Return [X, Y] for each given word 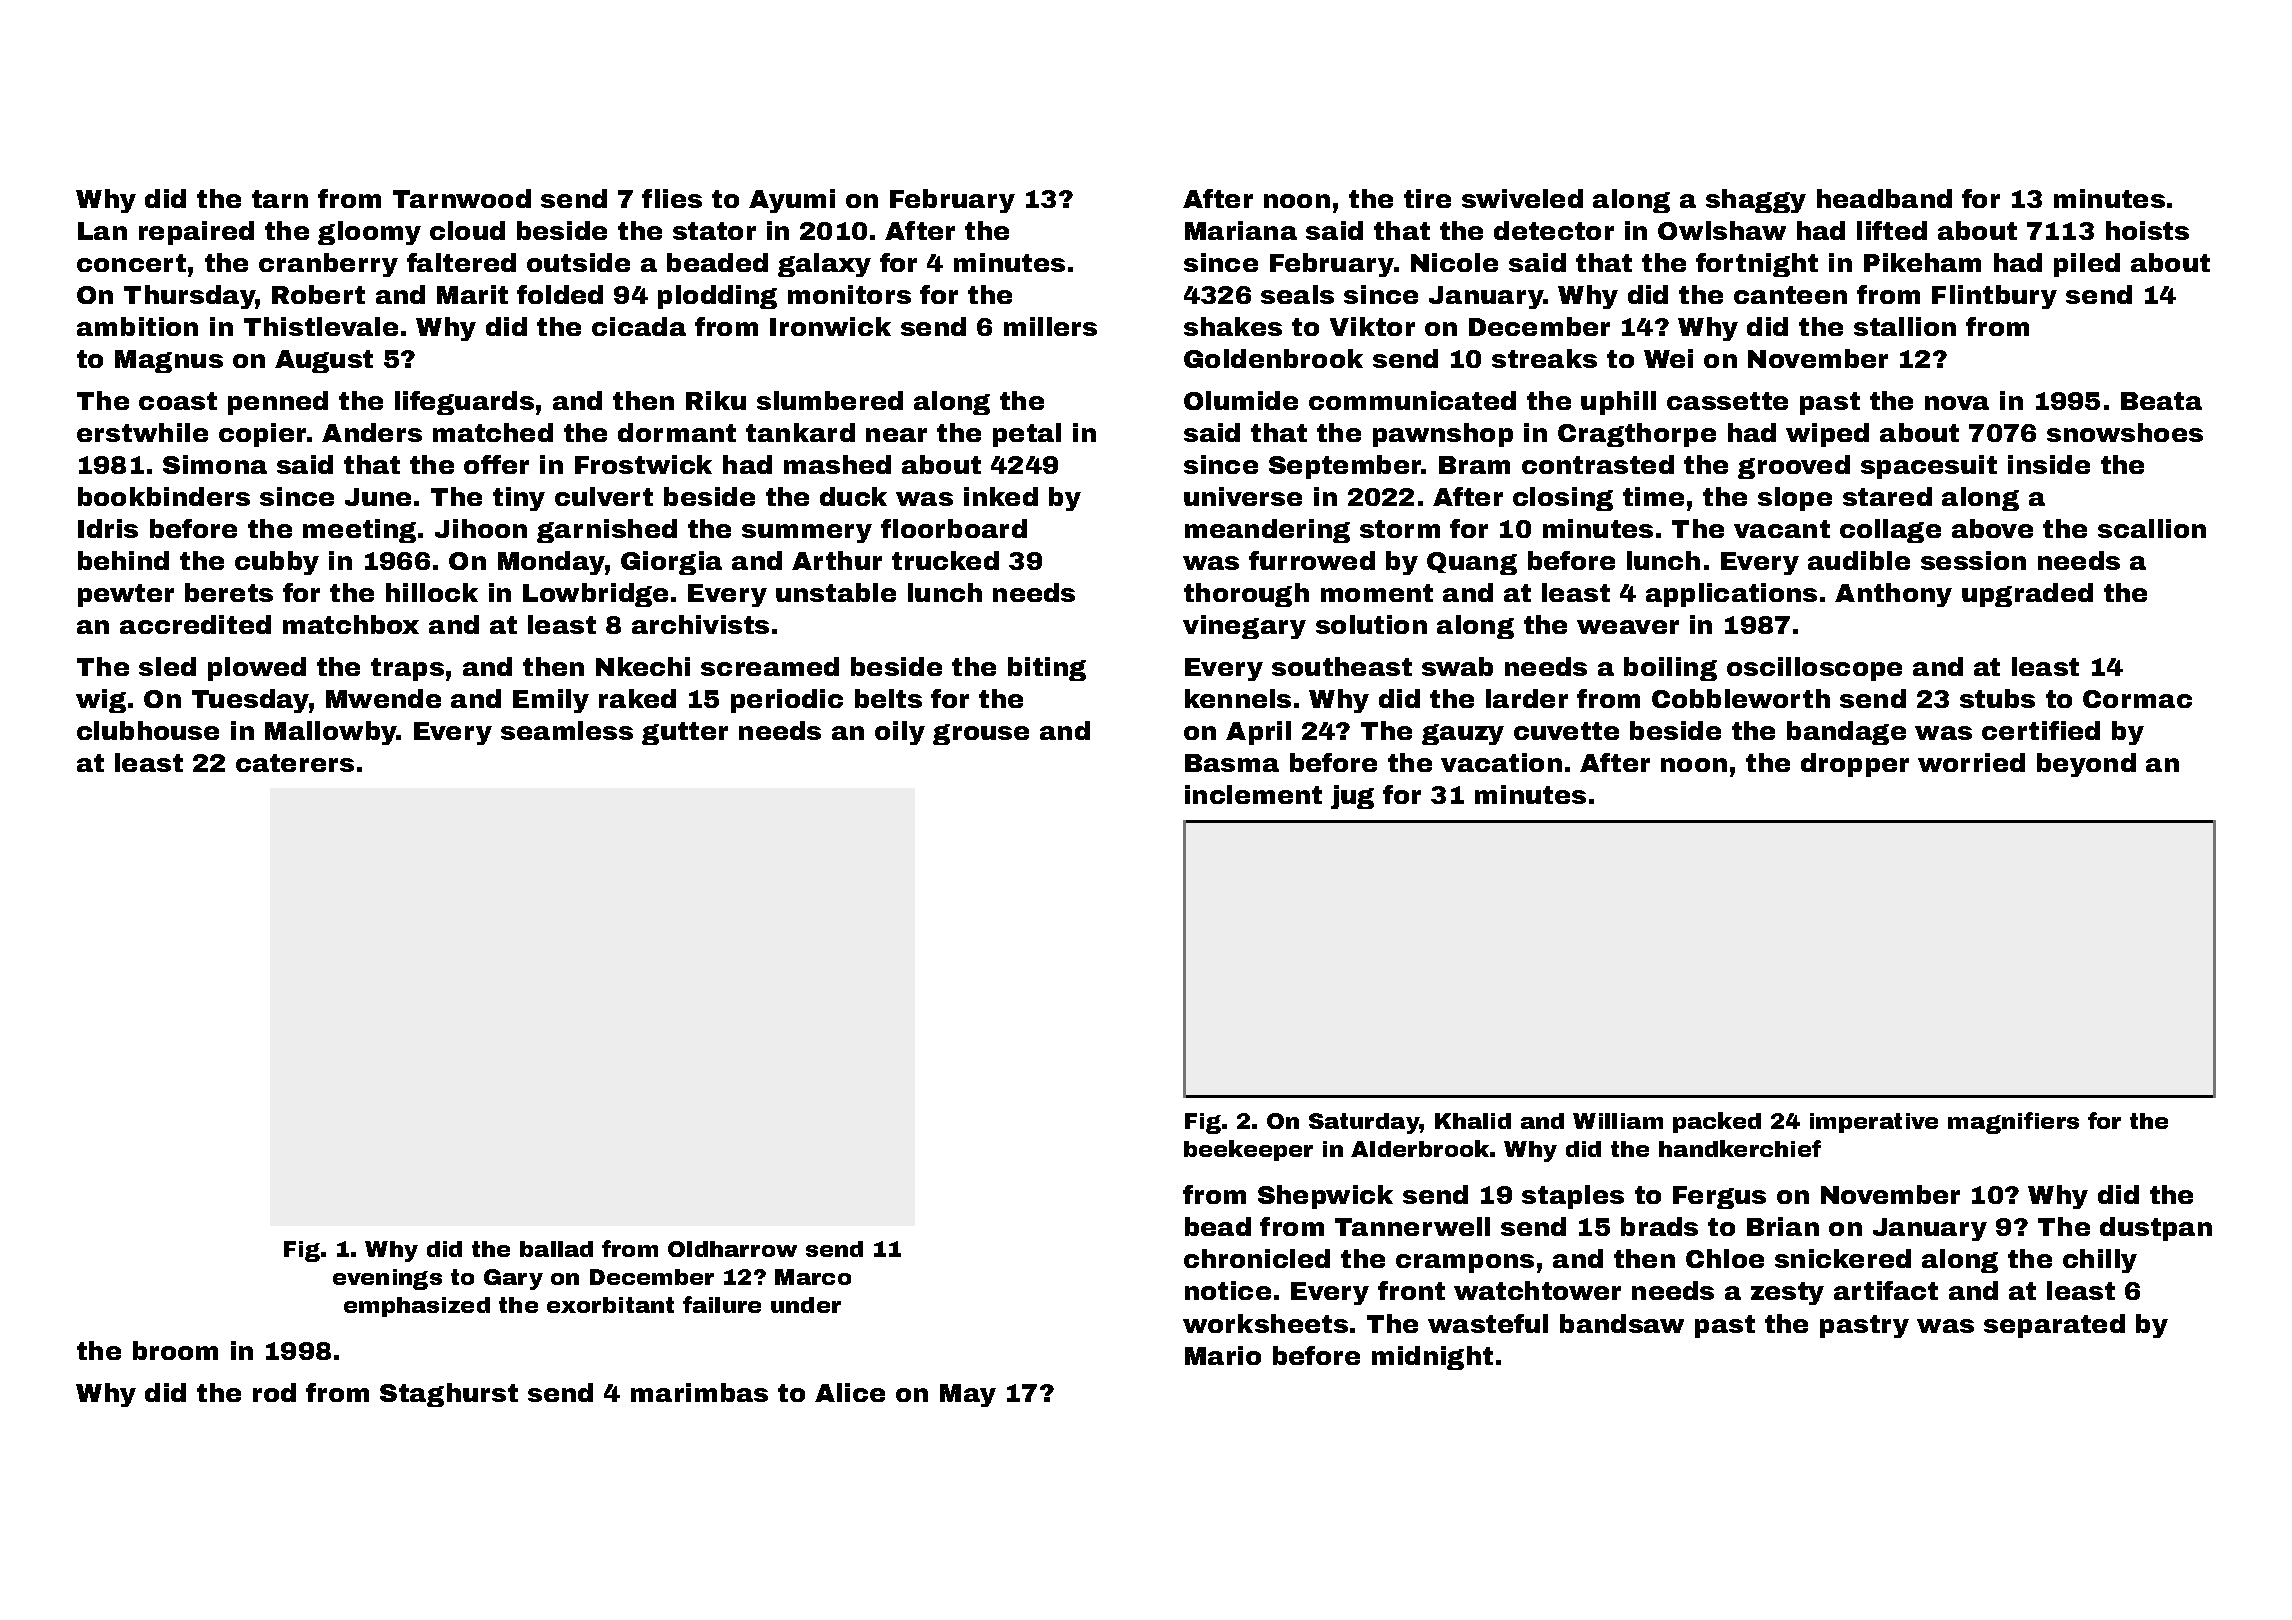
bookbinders [164, 496]
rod [274, 1392]
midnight [1432, 1358]
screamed [770, 666]
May [968, 1395]
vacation [1501, 762]
